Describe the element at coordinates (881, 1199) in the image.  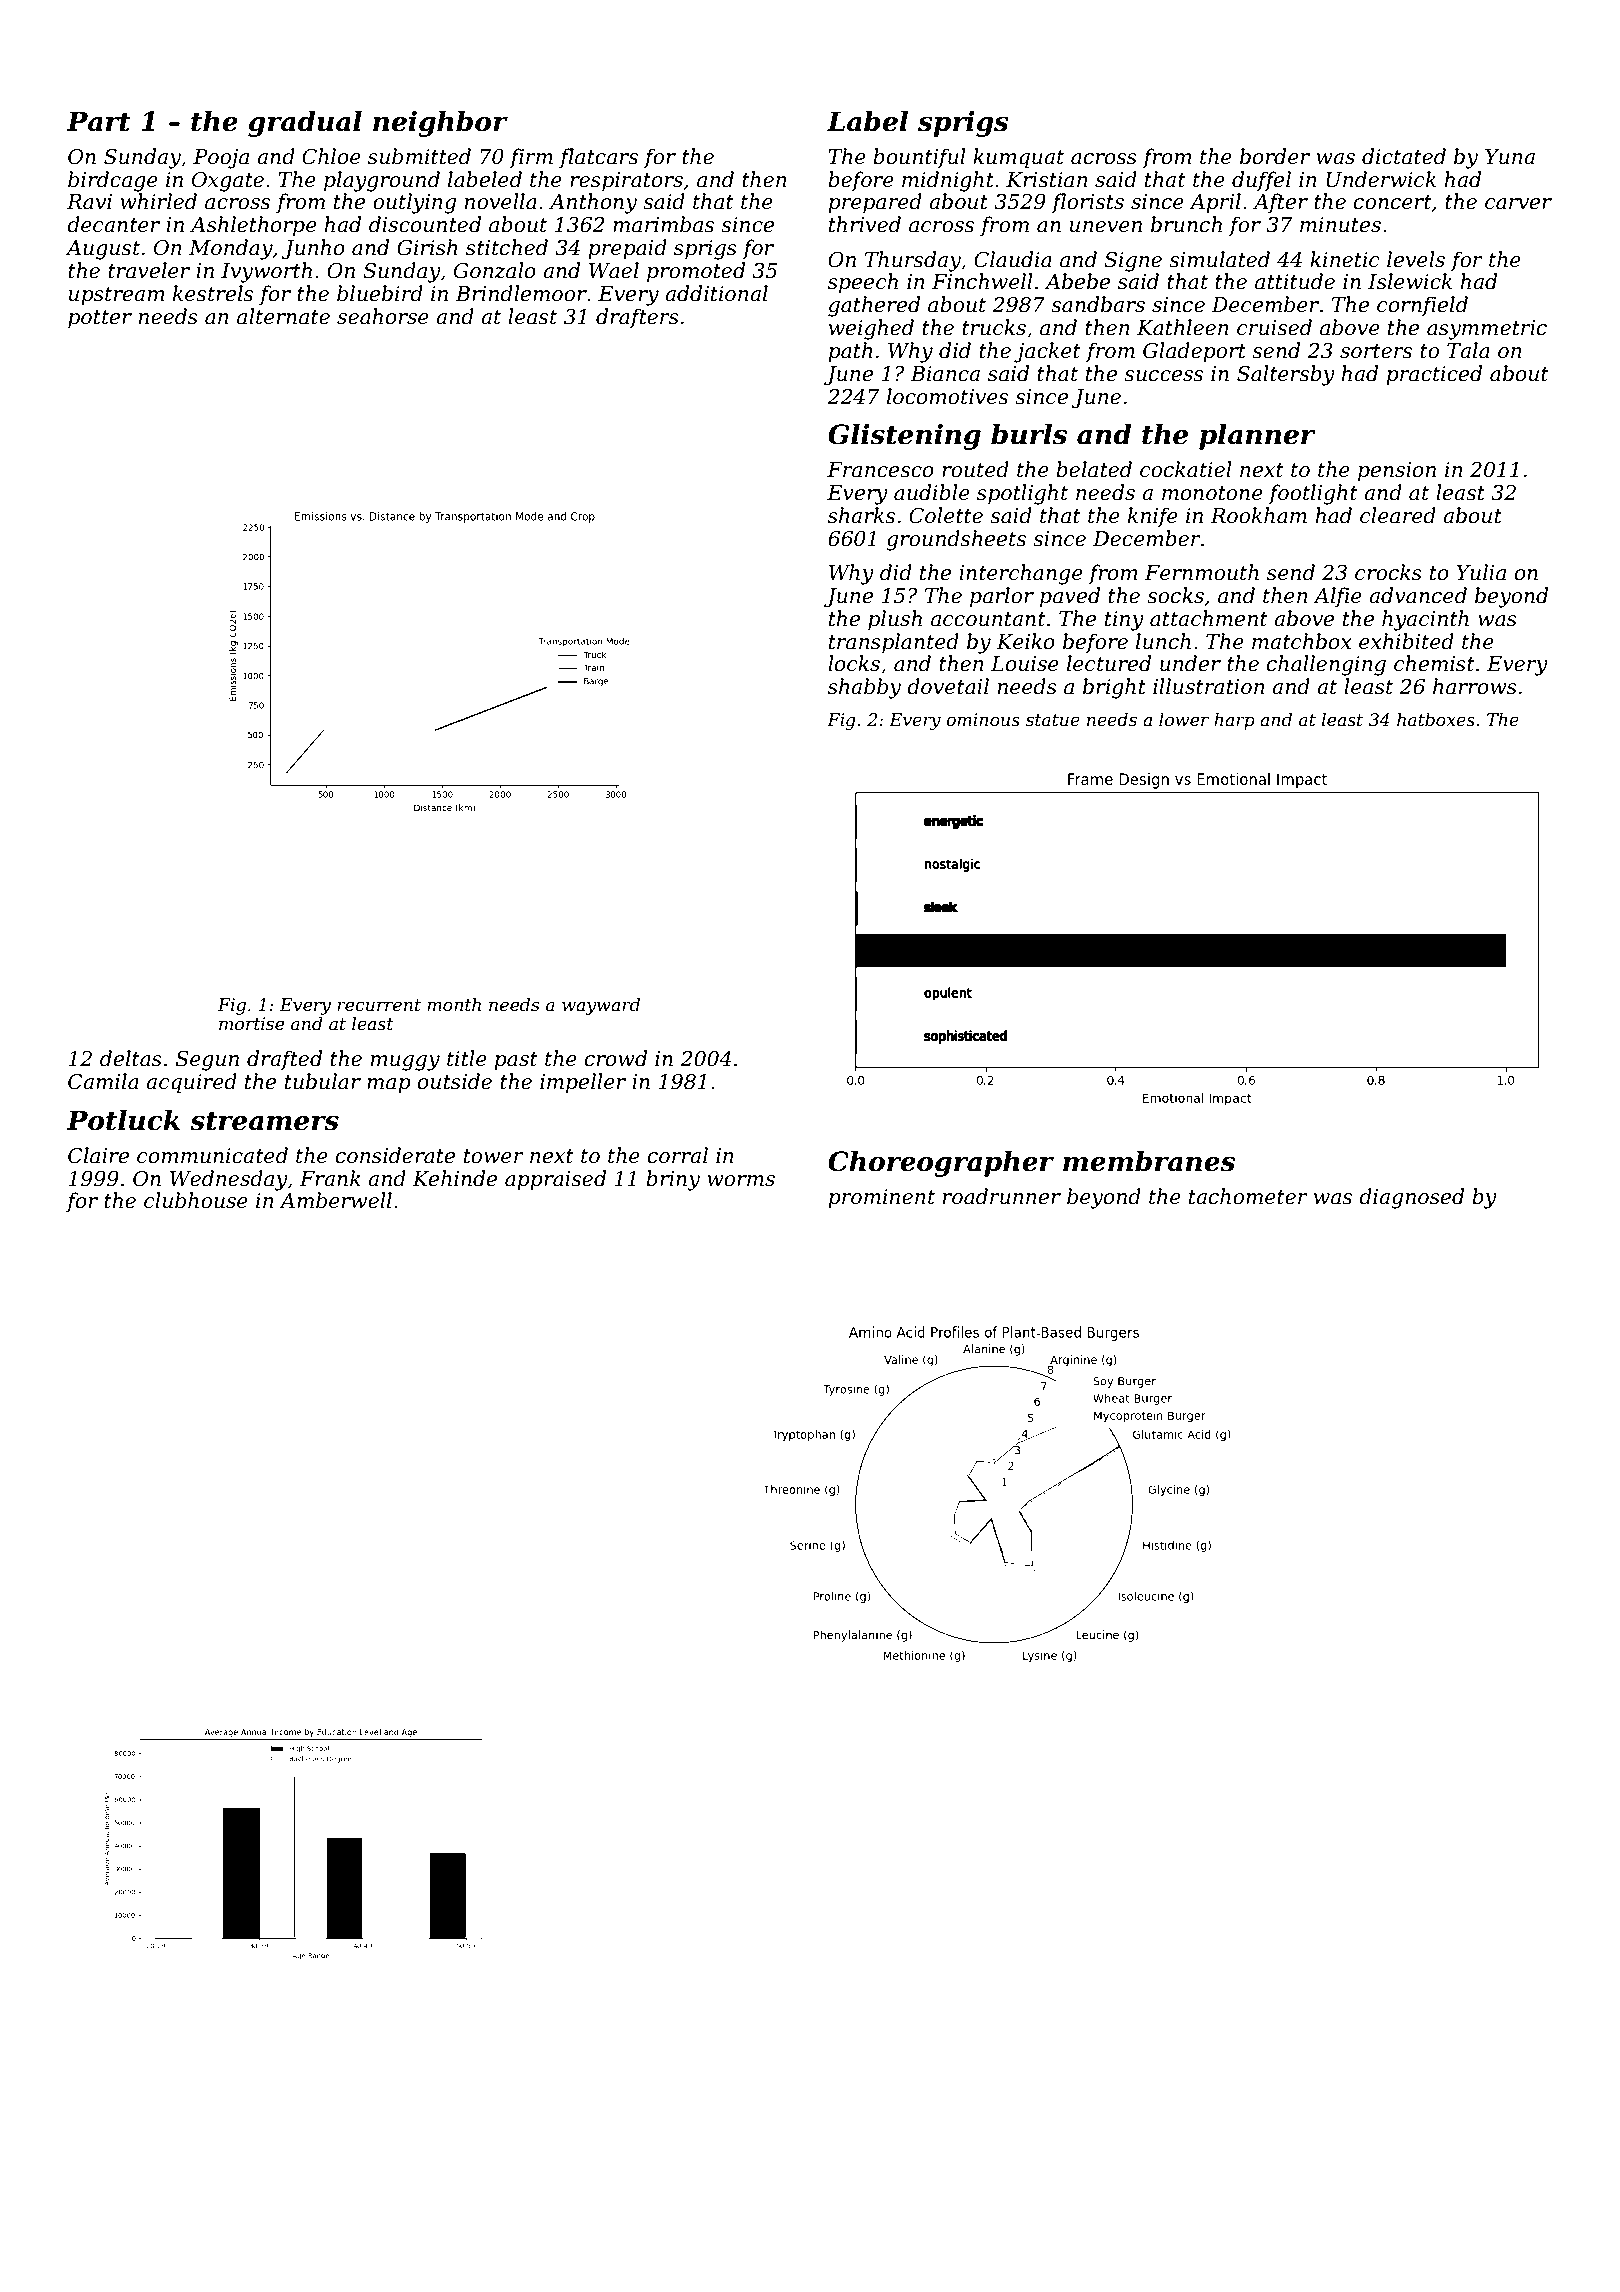
I see `prominent` at that location.
